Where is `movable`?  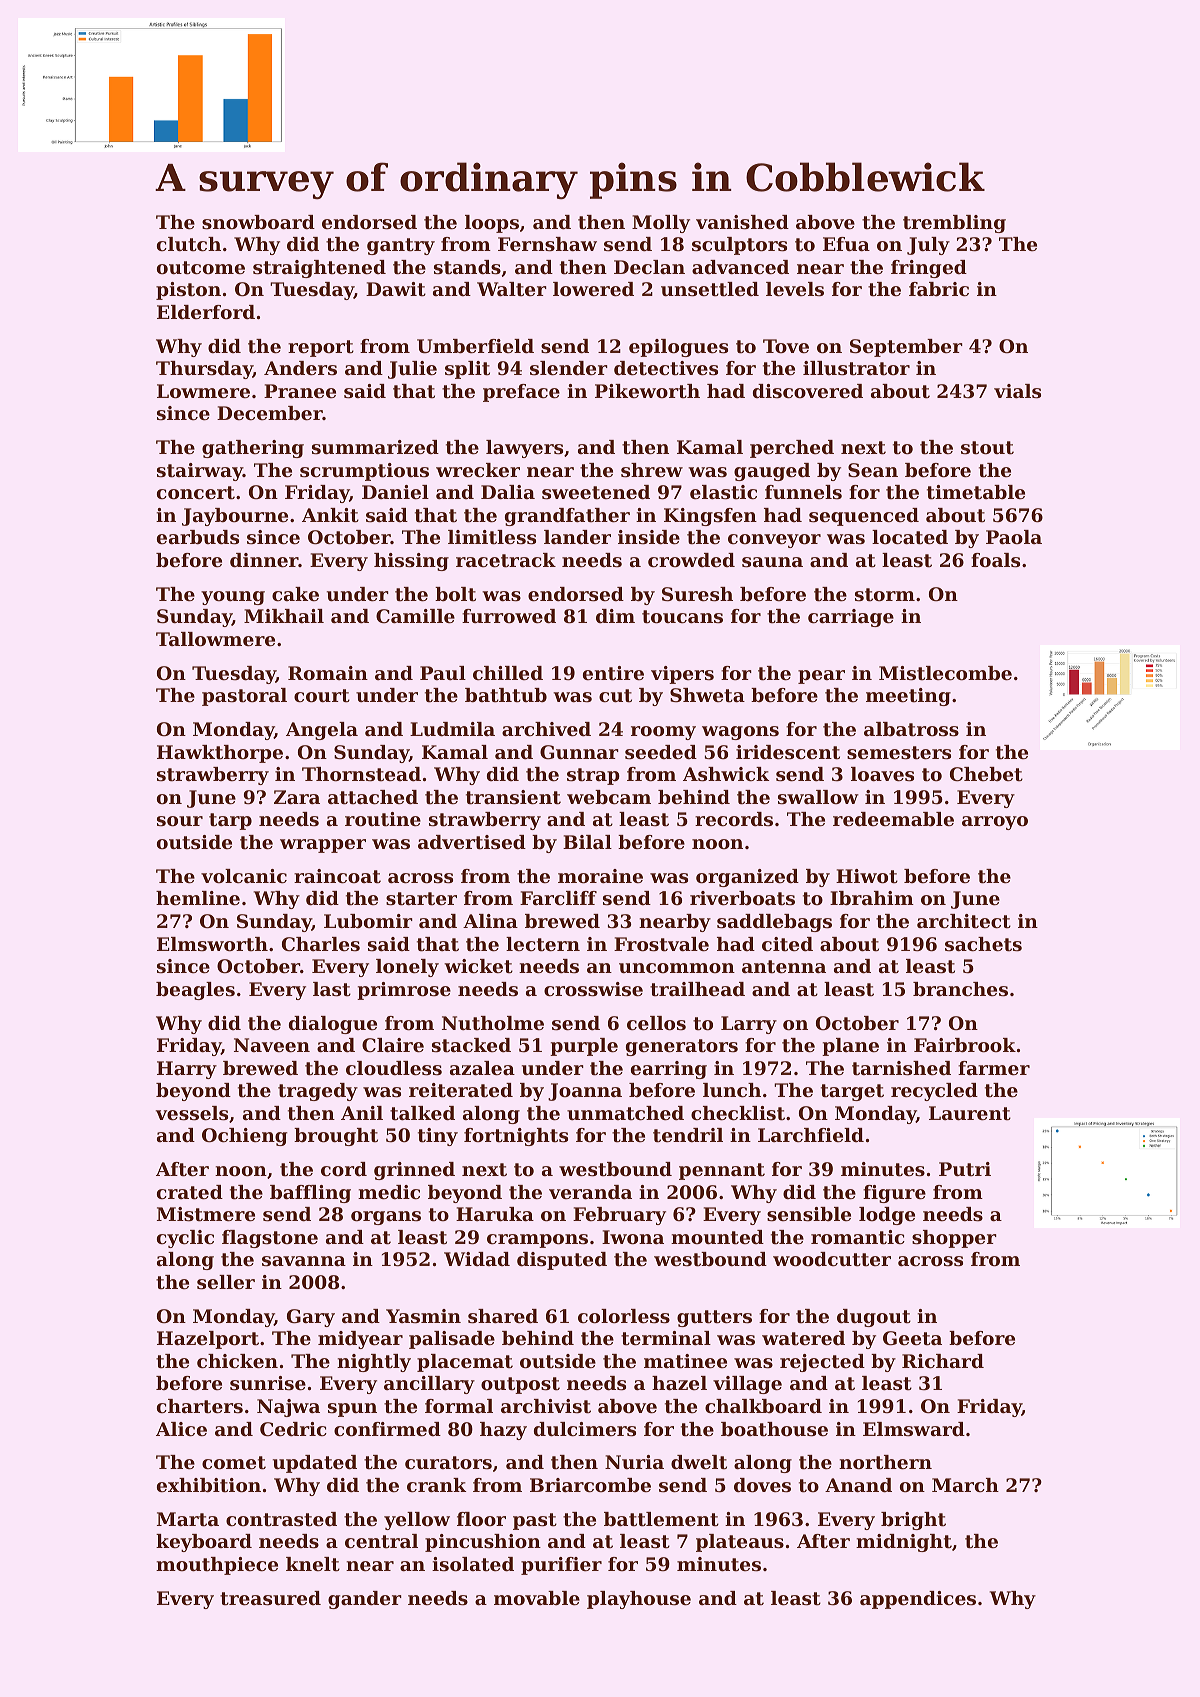
movable is located at coordinates (537, 1598).
